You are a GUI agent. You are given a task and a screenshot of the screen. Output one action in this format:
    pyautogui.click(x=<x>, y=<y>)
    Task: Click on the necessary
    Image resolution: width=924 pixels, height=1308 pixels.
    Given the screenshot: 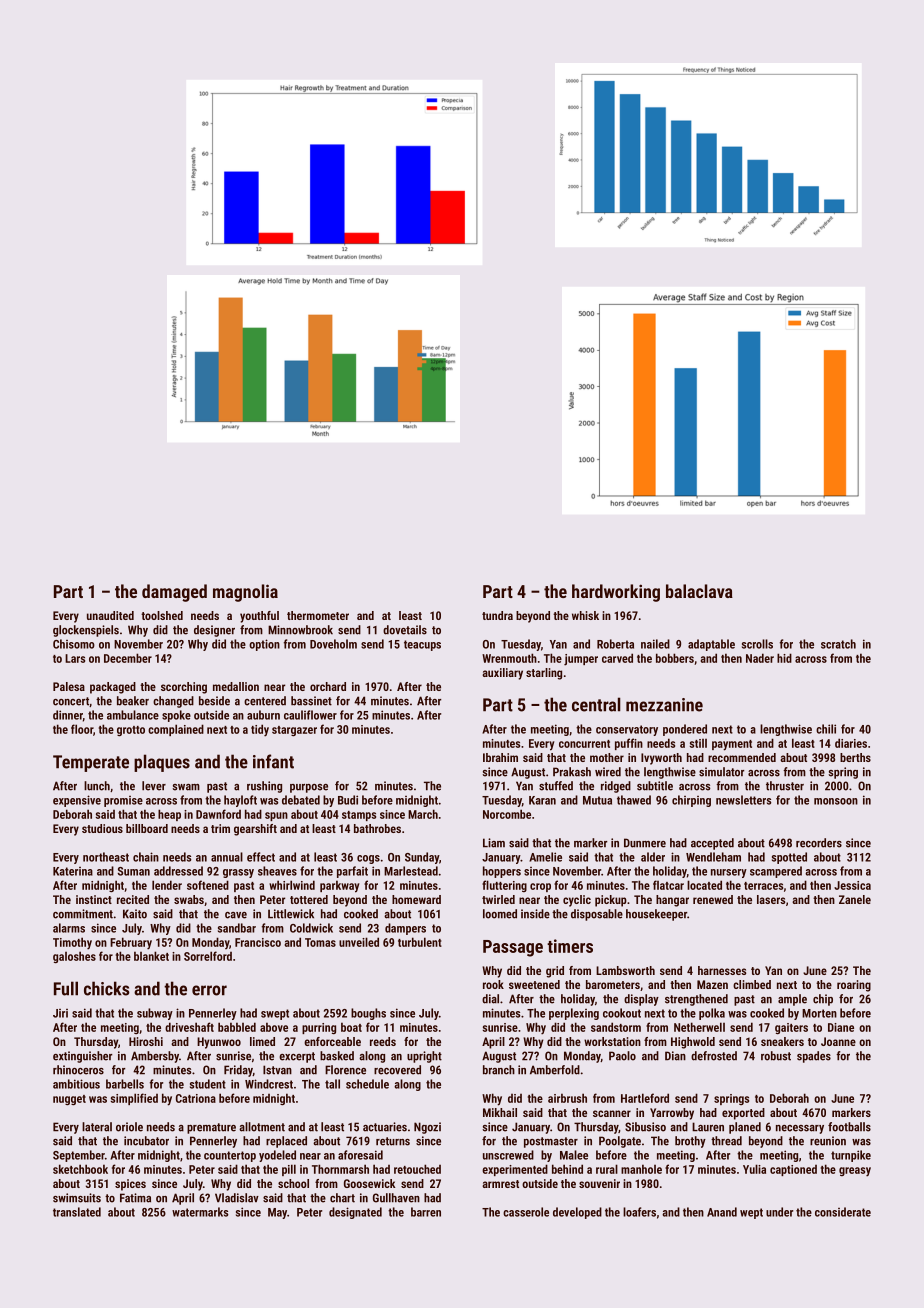 What is the action you would take?
    pyautogui.click(x=800, y=1129)
